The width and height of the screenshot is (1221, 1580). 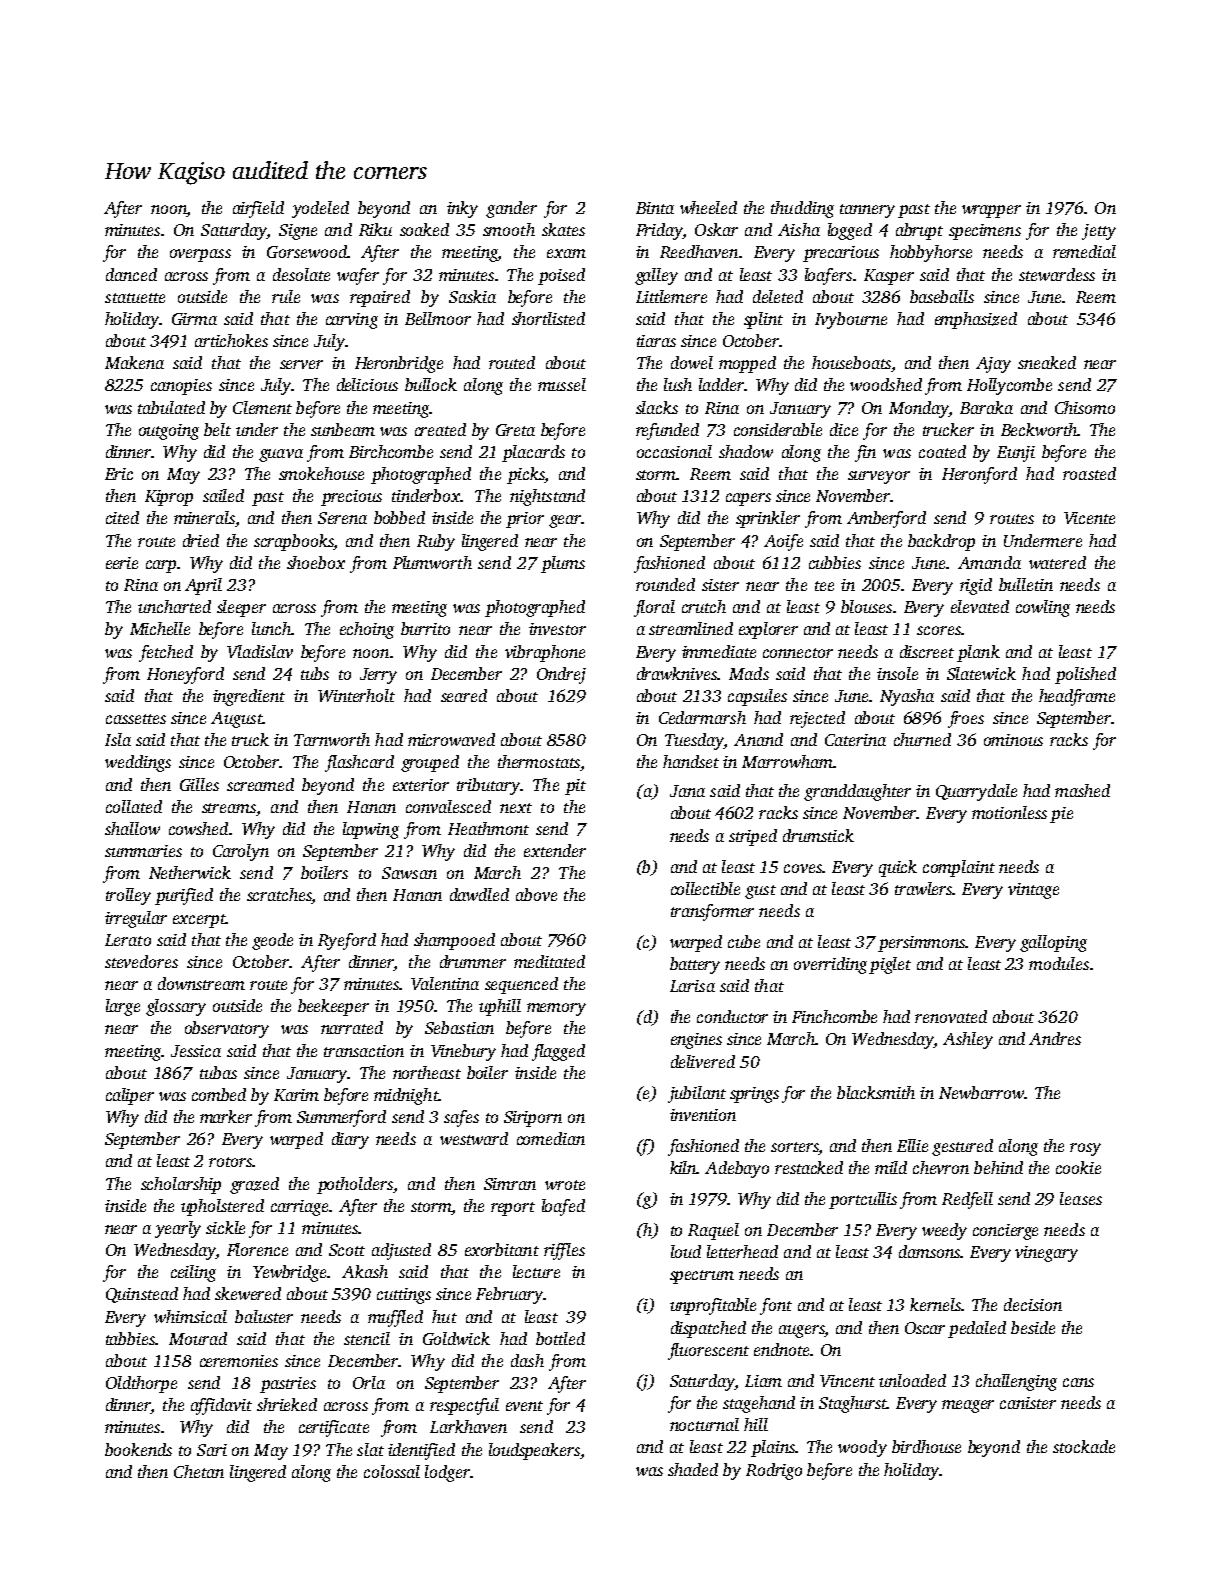 What do you see at coordinates (138, 1449) in the screenshot?
I see `bookends` at bounding box center [138, 1449].
